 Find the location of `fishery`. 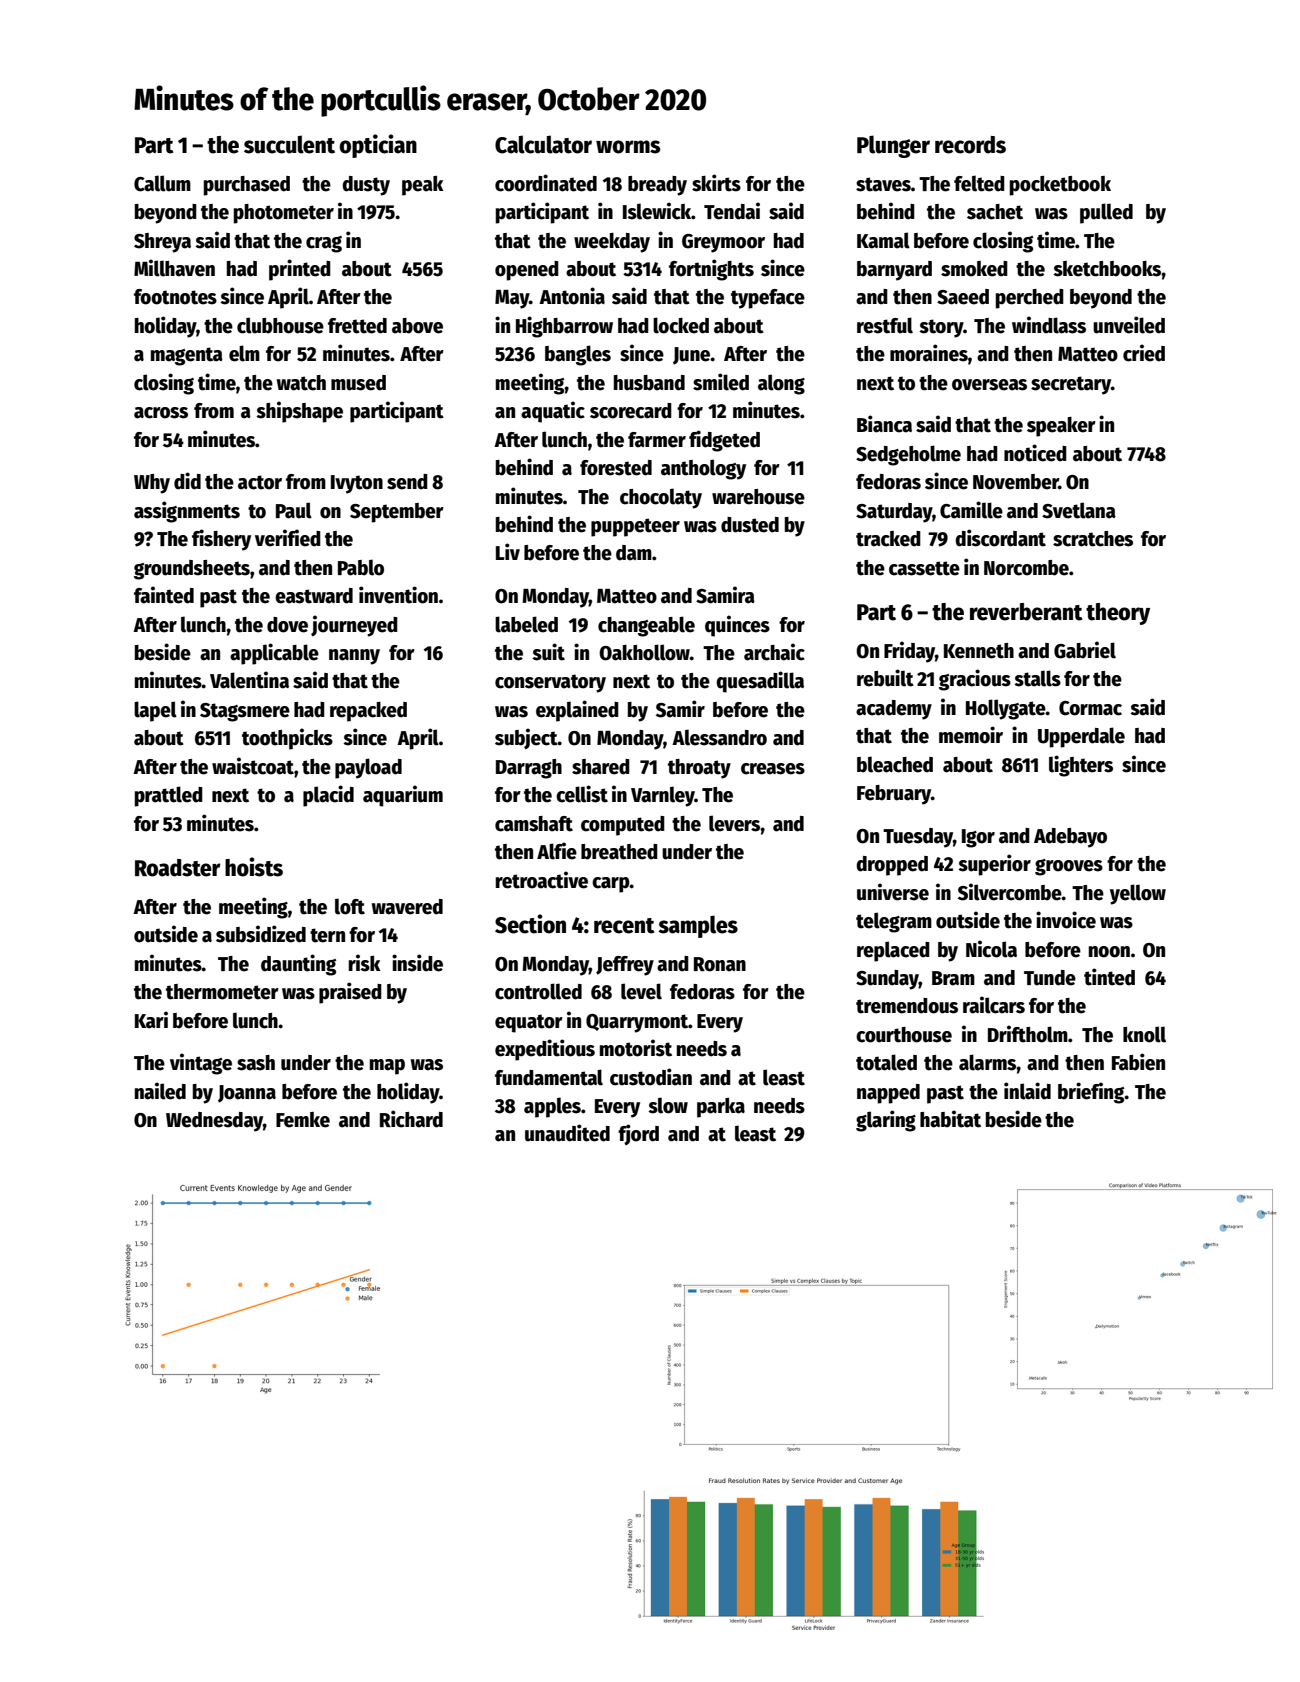

fishery is located at coordinates (221, 540).
